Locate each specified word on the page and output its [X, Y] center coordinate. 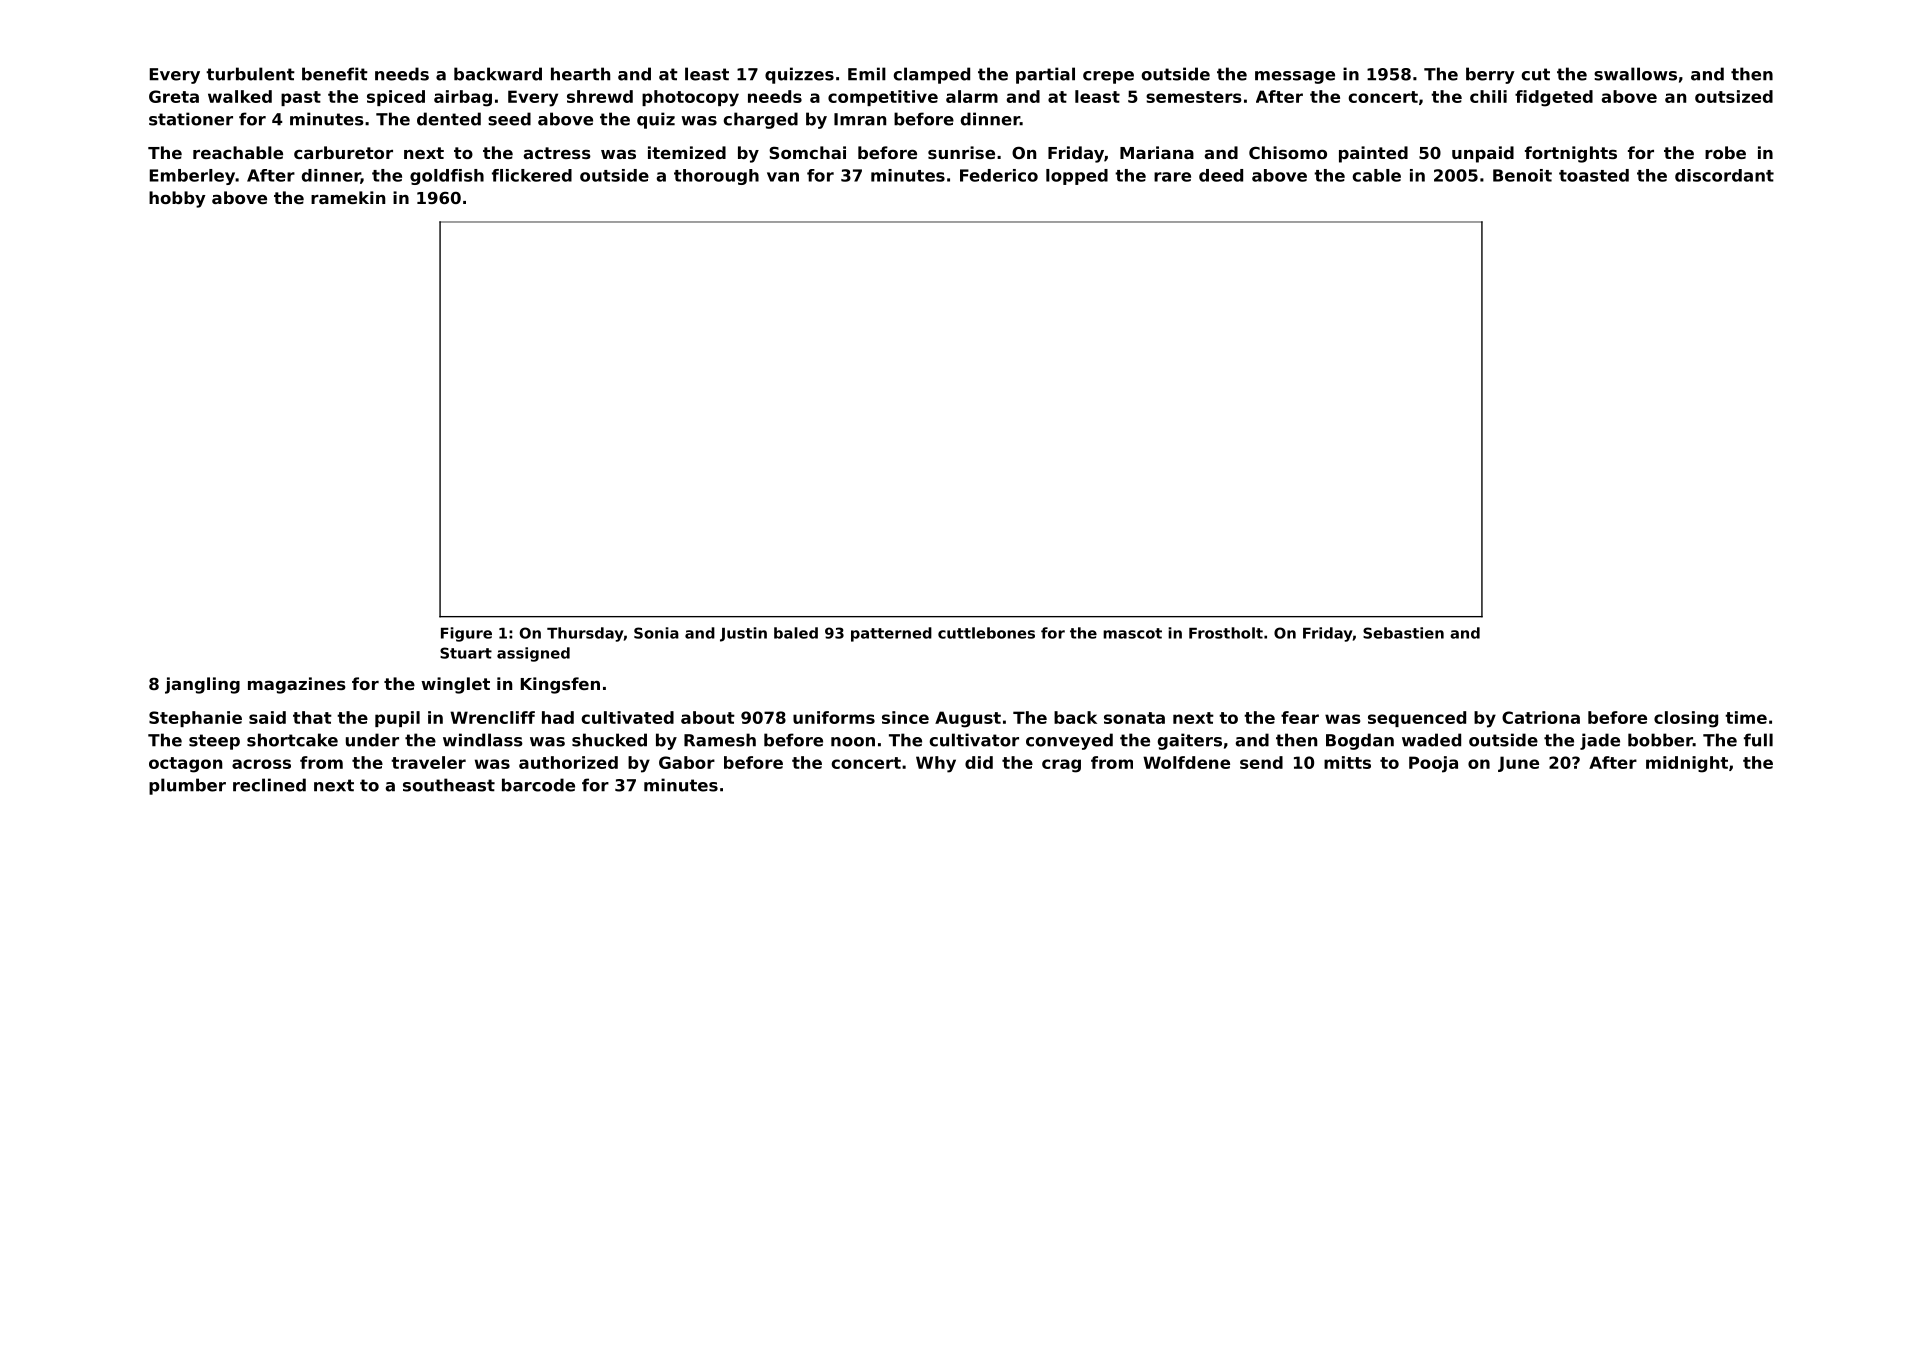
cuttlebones [986, 633]
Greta [174, 96]
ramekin [348, 197]
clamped [931, 75]
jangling [202, 685]
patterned [891, 634]
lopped [1077, 177]
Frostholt [1226, 633]
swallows [1635, 74]
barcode [538, 785]
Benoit [1522, 175]
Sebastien [1403, 633]
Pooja [1433, 764]
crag [1061, 766]
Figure [466, 634]
